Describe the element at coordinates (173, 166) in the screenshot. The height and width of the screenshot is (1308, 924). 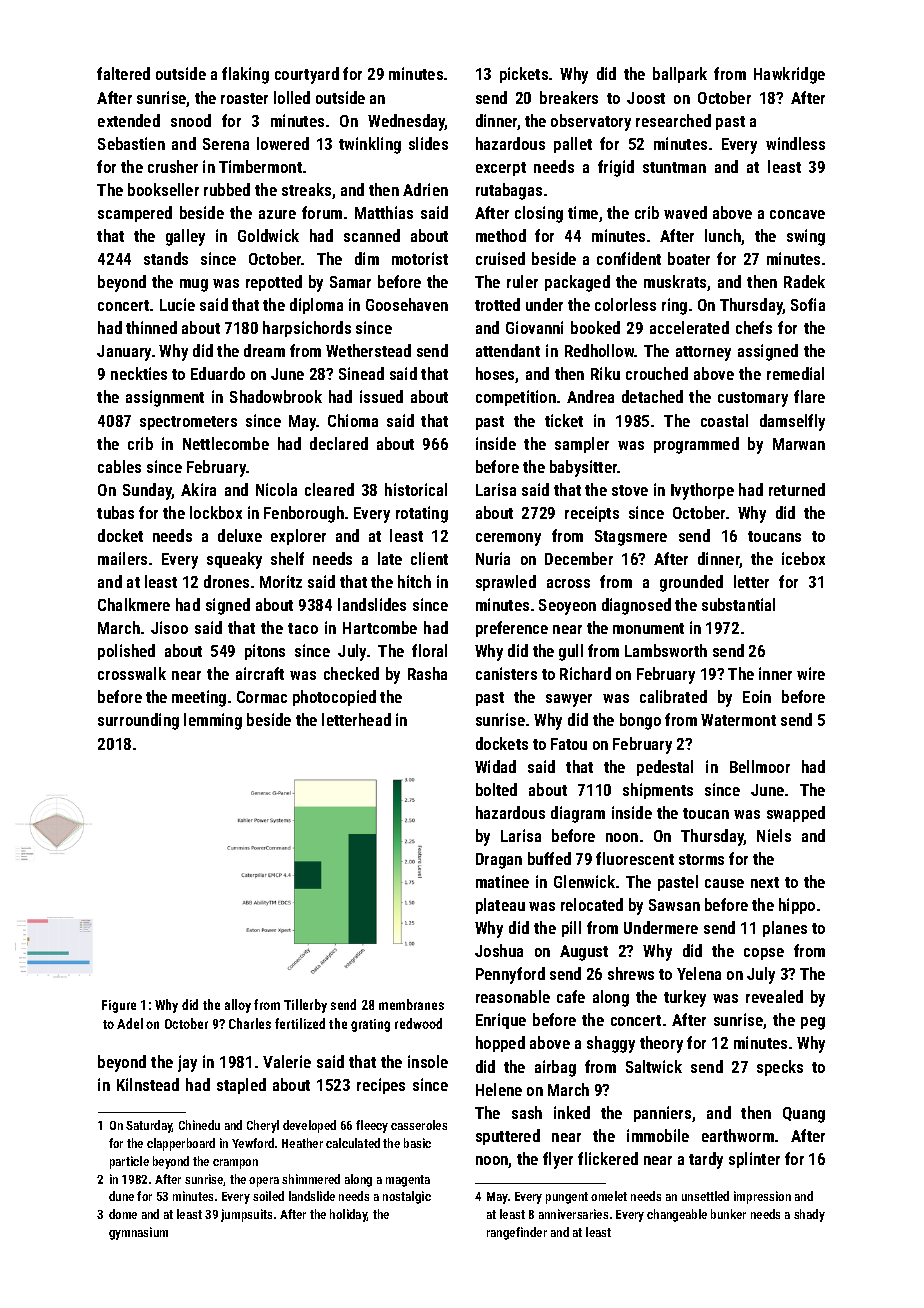
I see `crusher` at that location.
